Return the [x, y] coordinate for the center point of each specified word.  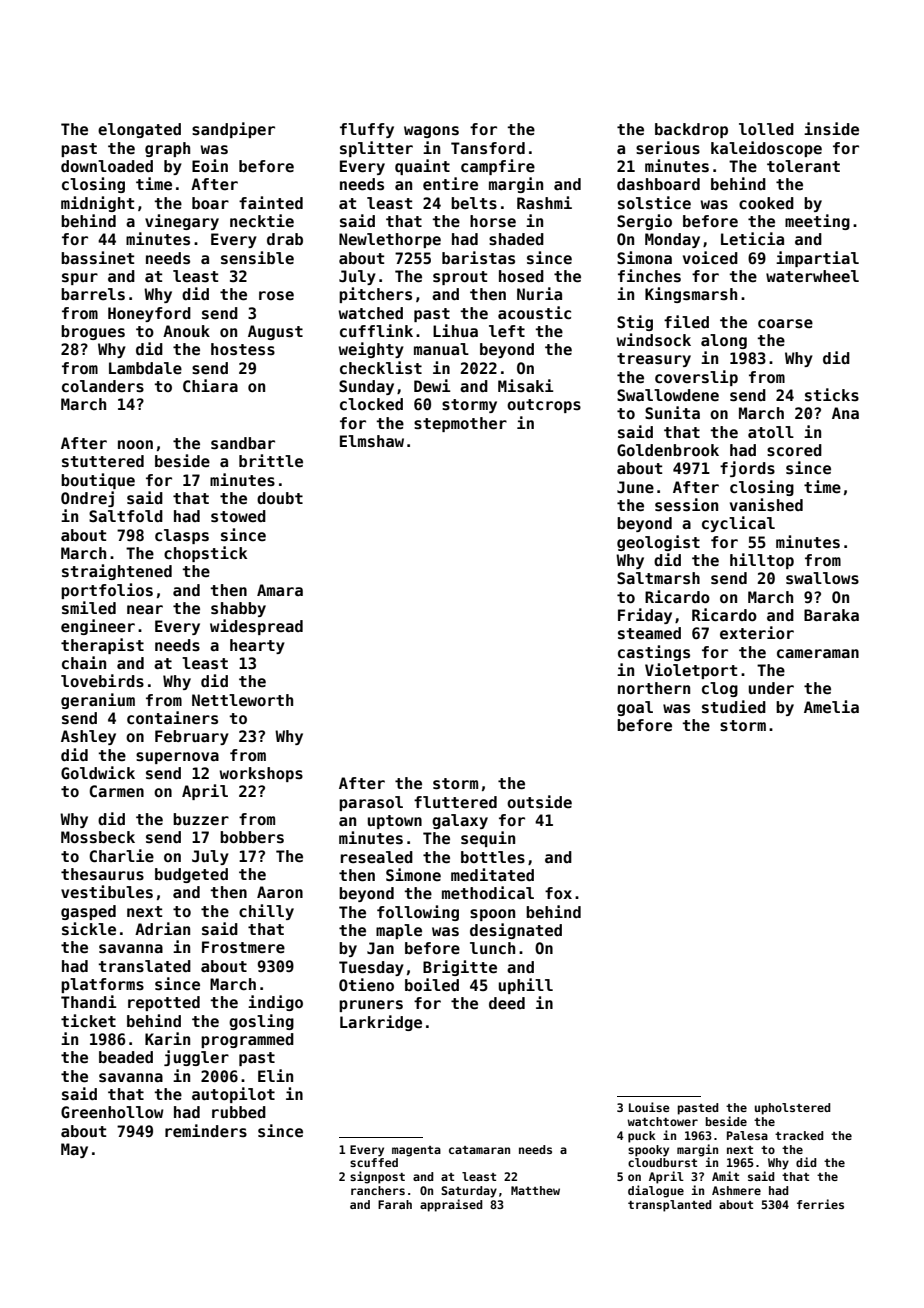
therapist [102, 646]
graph [167, 149]
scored [794, 450]
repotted [164, 1003]
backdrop [691, 130]
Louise [649, 1107]
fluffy [367, 130]
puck [642, 1137]
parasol [371, 803]
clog [720, 689]
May [74, 1150]
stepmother [460, 424]
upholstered [793, 1109]
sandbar [243, 443]
